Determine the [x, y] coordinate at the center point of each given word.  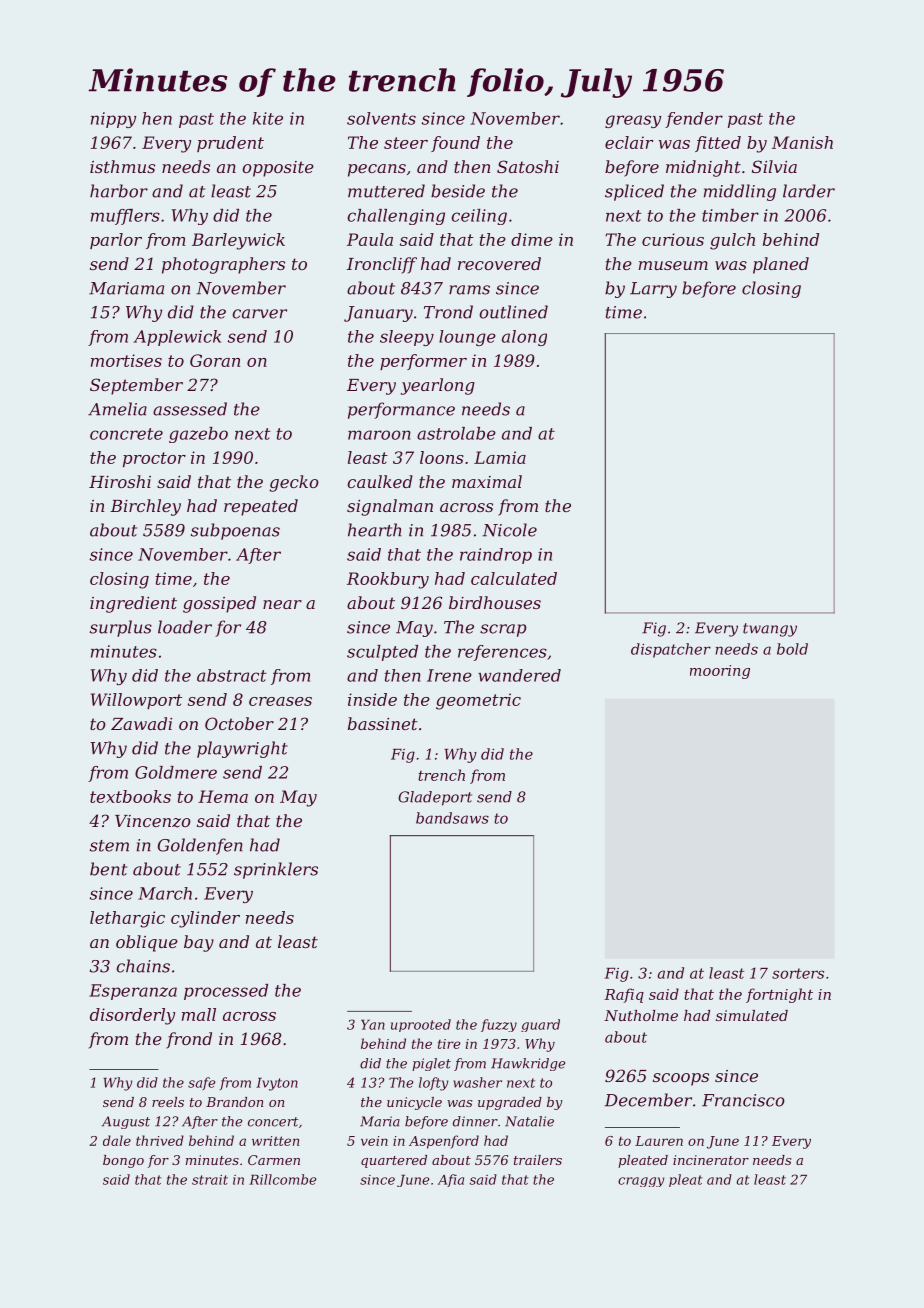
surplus [121, 628]
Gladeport [435, 798]
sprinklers [276, 870]
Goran [215, 360]
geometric [478, 701]
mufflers [125, 217]
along [524, 338]
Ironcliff [382, 265]
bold [792, 649]
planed [781, 265]
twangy [770, 630]
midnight [703, 168]
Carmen [274, 1160]
